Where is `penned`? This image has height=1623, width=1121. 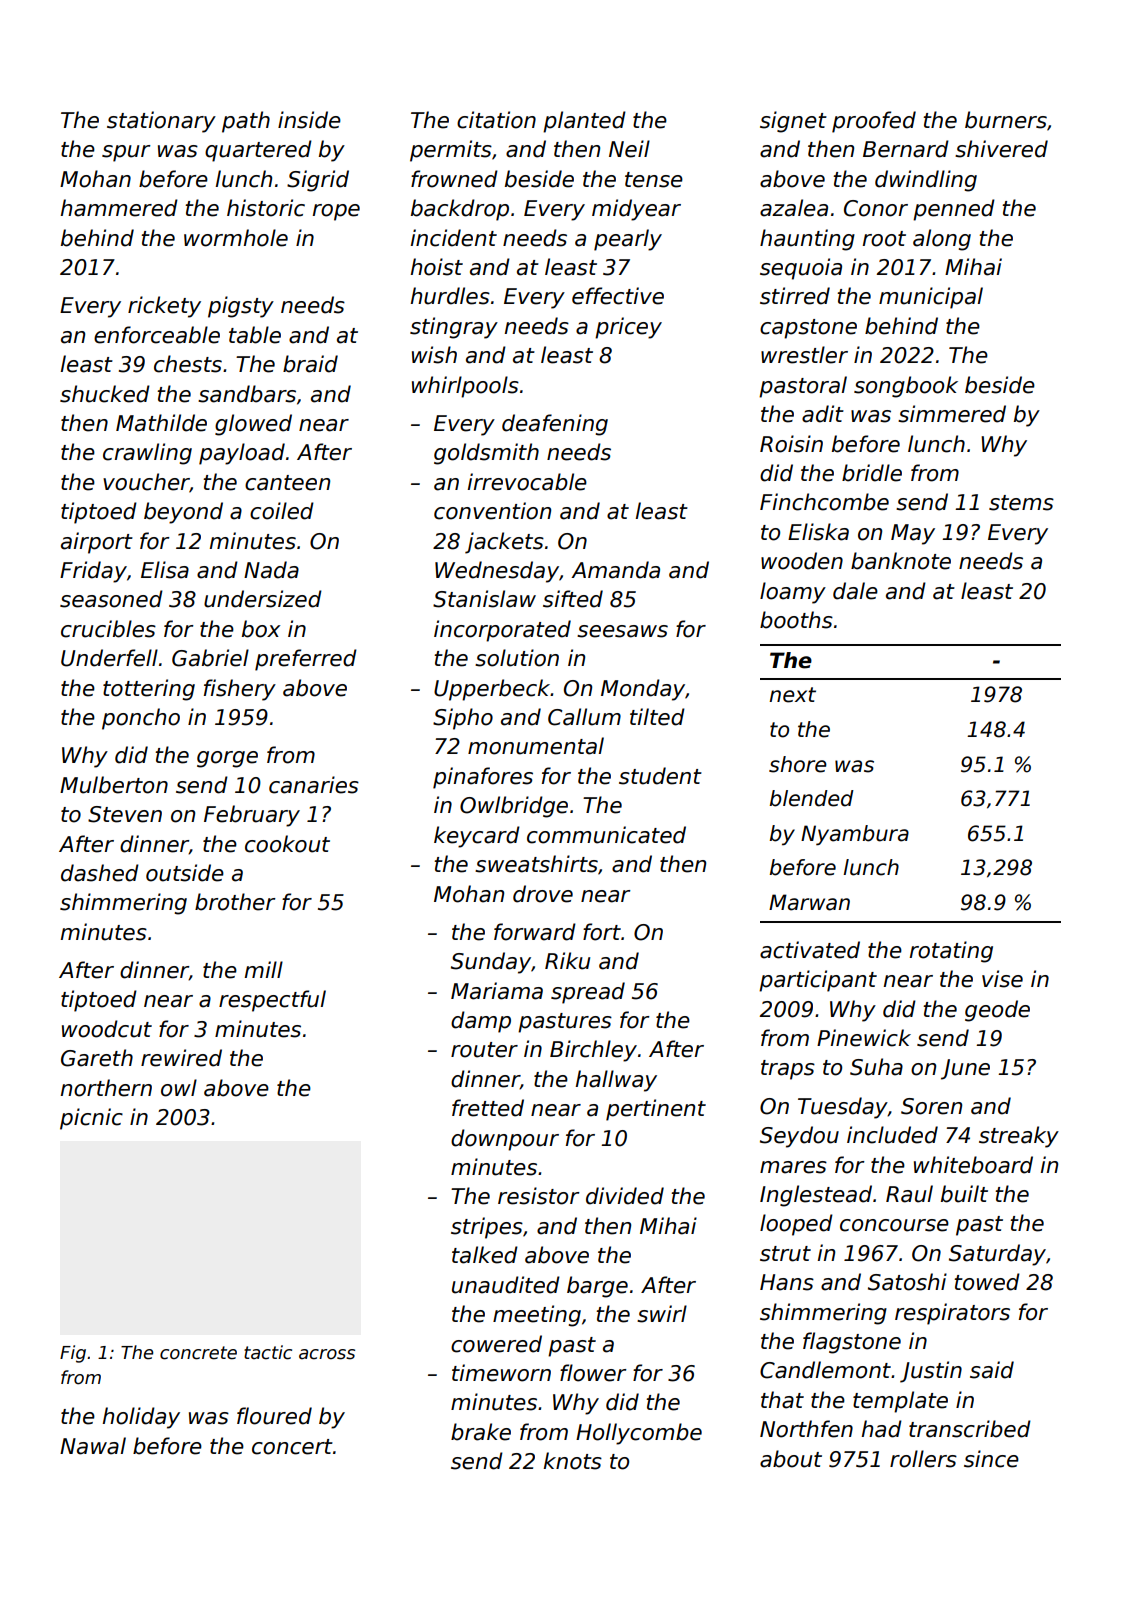
penned is located at coordinates (954, 210).
